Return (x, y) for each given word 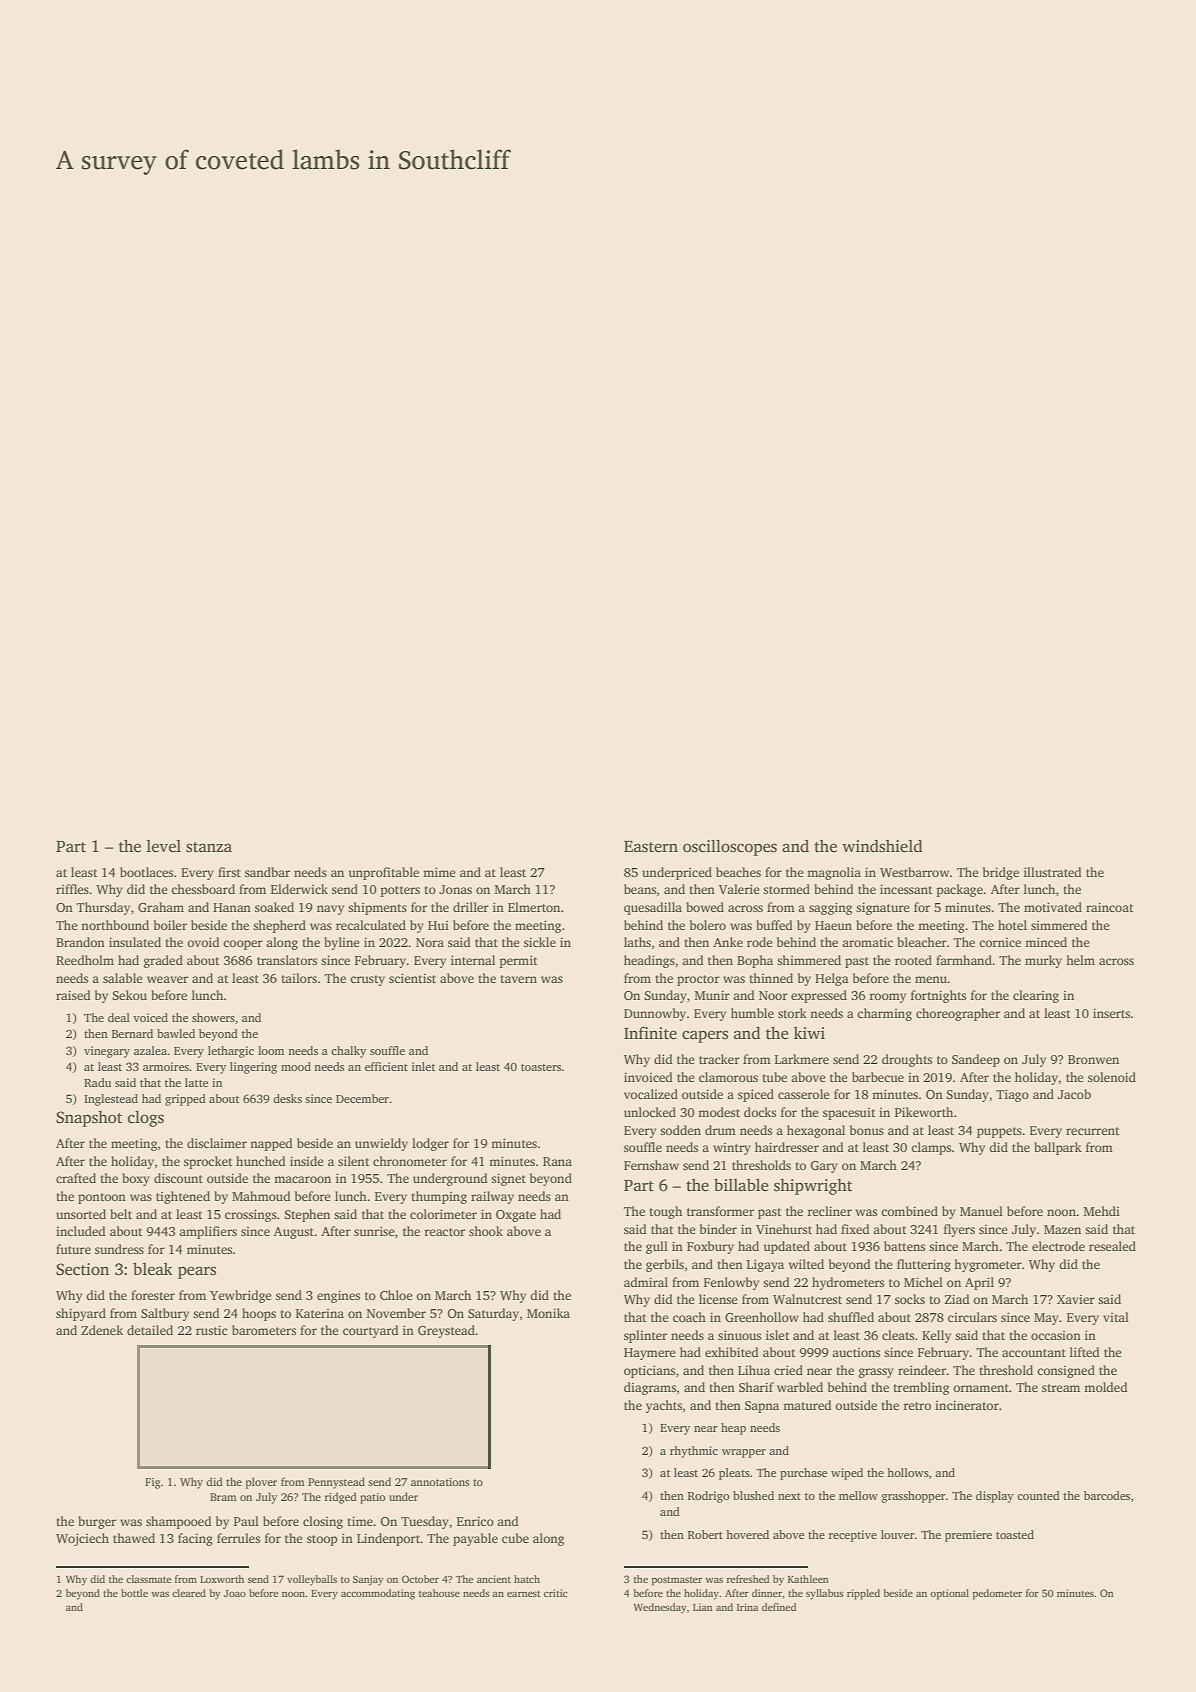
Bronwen (1093, 1059)
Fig (152, 1483)
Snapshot (89, 1118)
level (164, 846)
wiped (847, 1474)
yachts (664, 1406)
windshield (882, 846)
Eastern (651, 847)
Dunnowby (655, 1014)
